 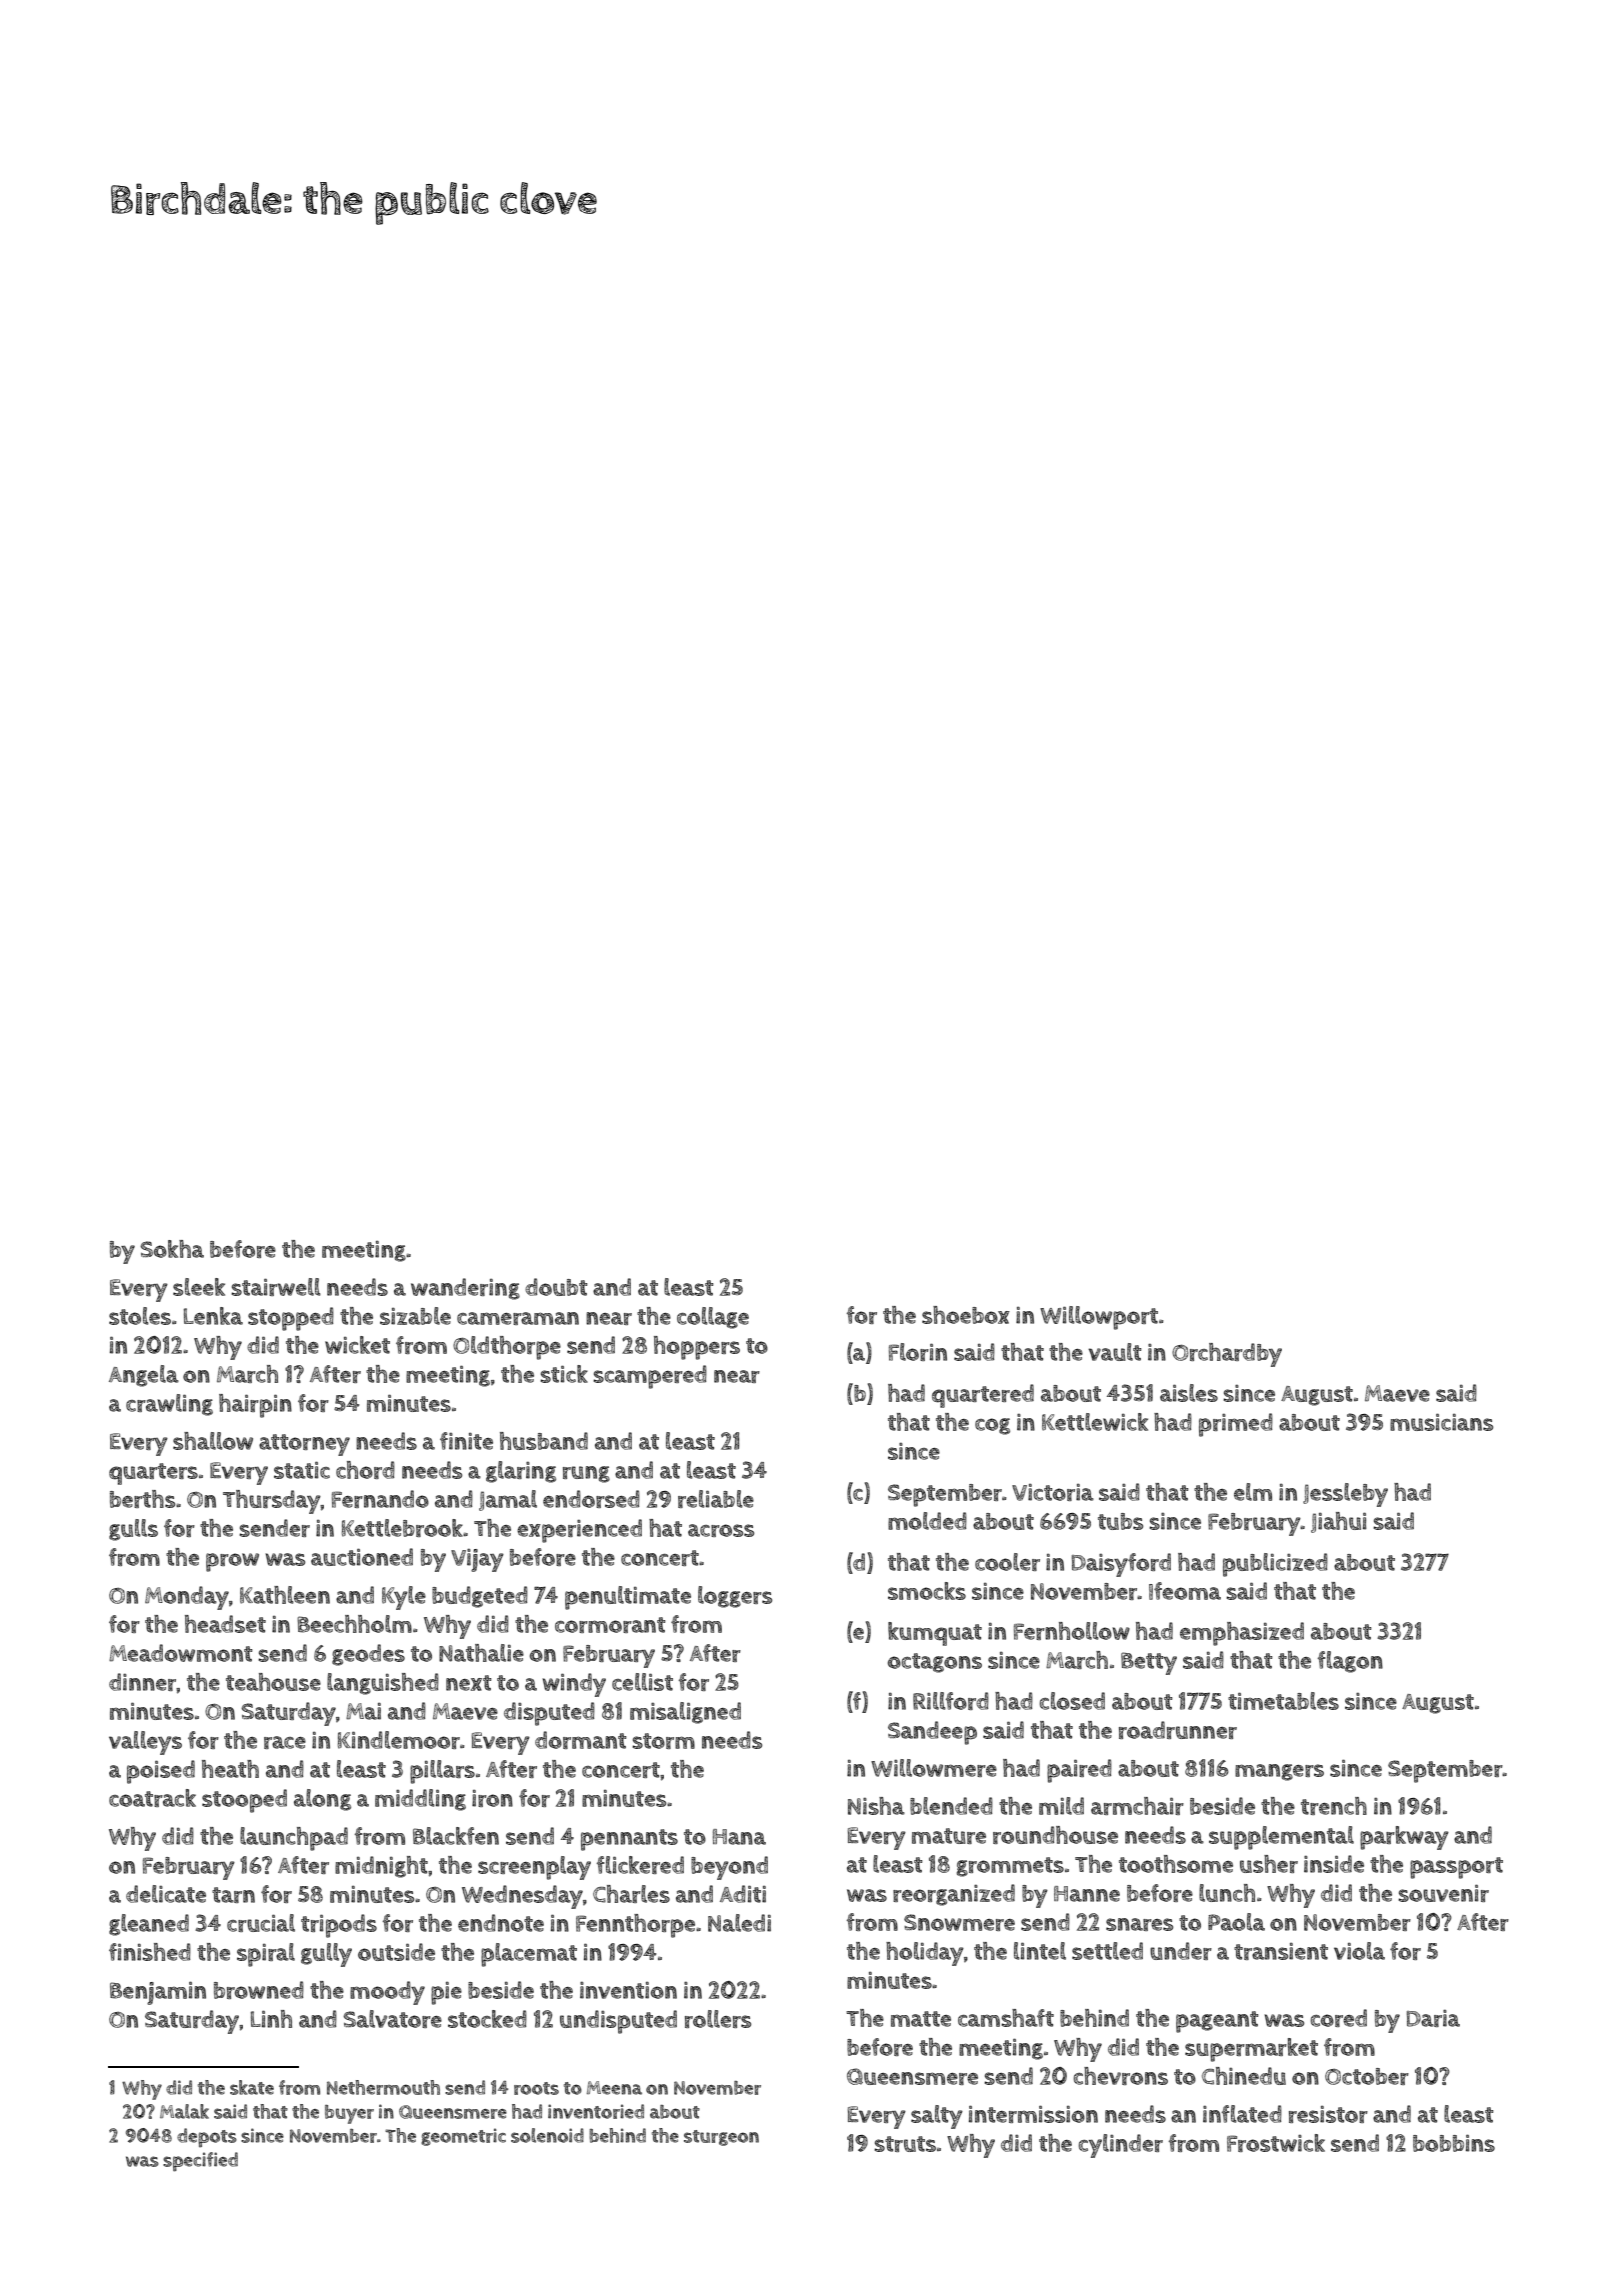 What do you see at coordinates (142, 1682) in the screenshot?
I see `dinner` at bounding box center [142, 1682].
